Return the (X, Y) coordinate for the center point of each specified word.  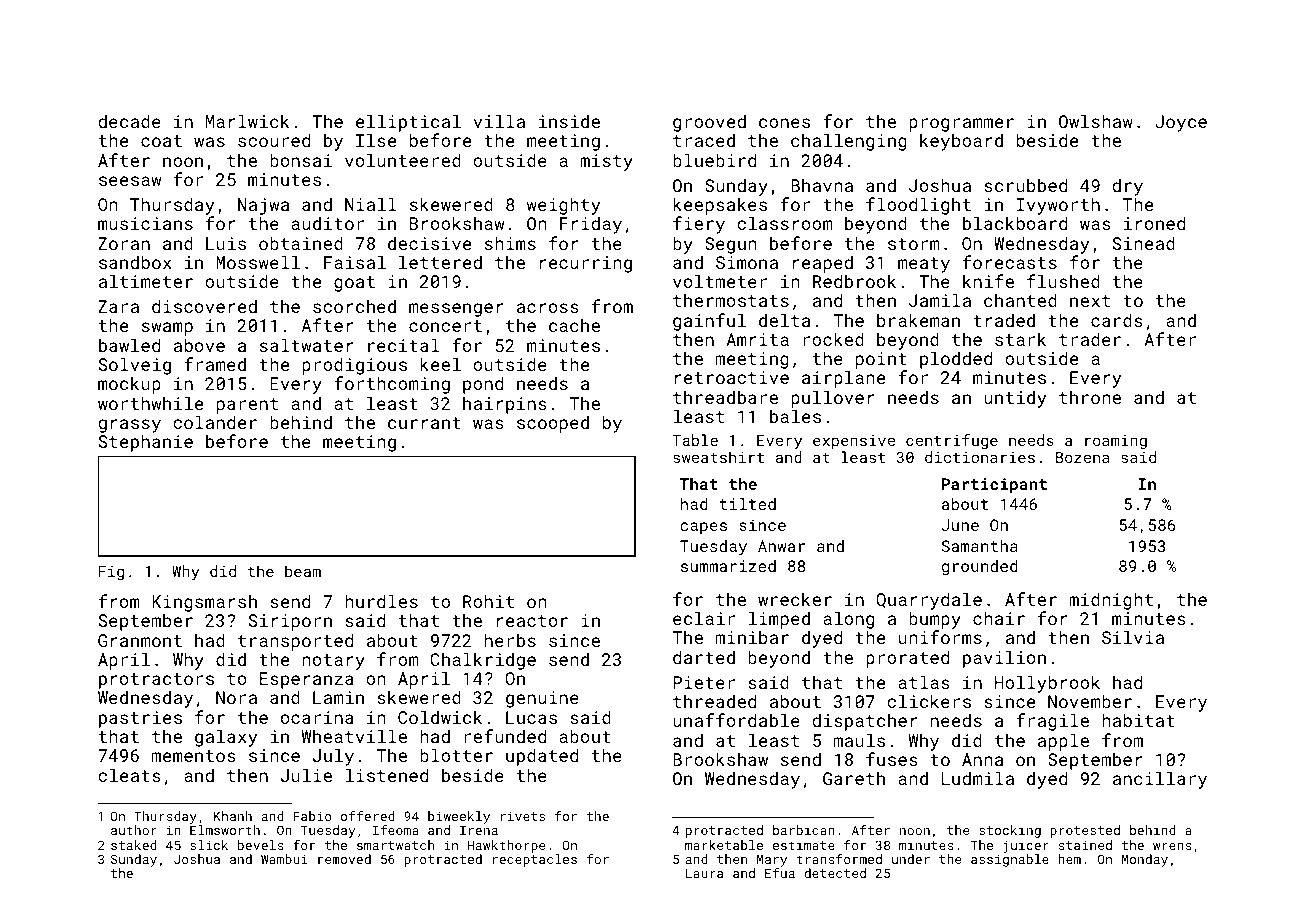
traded (1004, 320)
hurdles (381, 601)
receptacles (535, 860)
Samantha (980, 546)
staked (134, 845)
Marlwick (247, 121)
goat (354, 284)
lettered (440, 262)
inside (569, 121)
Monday (1145, 860)
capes (703, 528)
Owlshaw (1096, 121)
